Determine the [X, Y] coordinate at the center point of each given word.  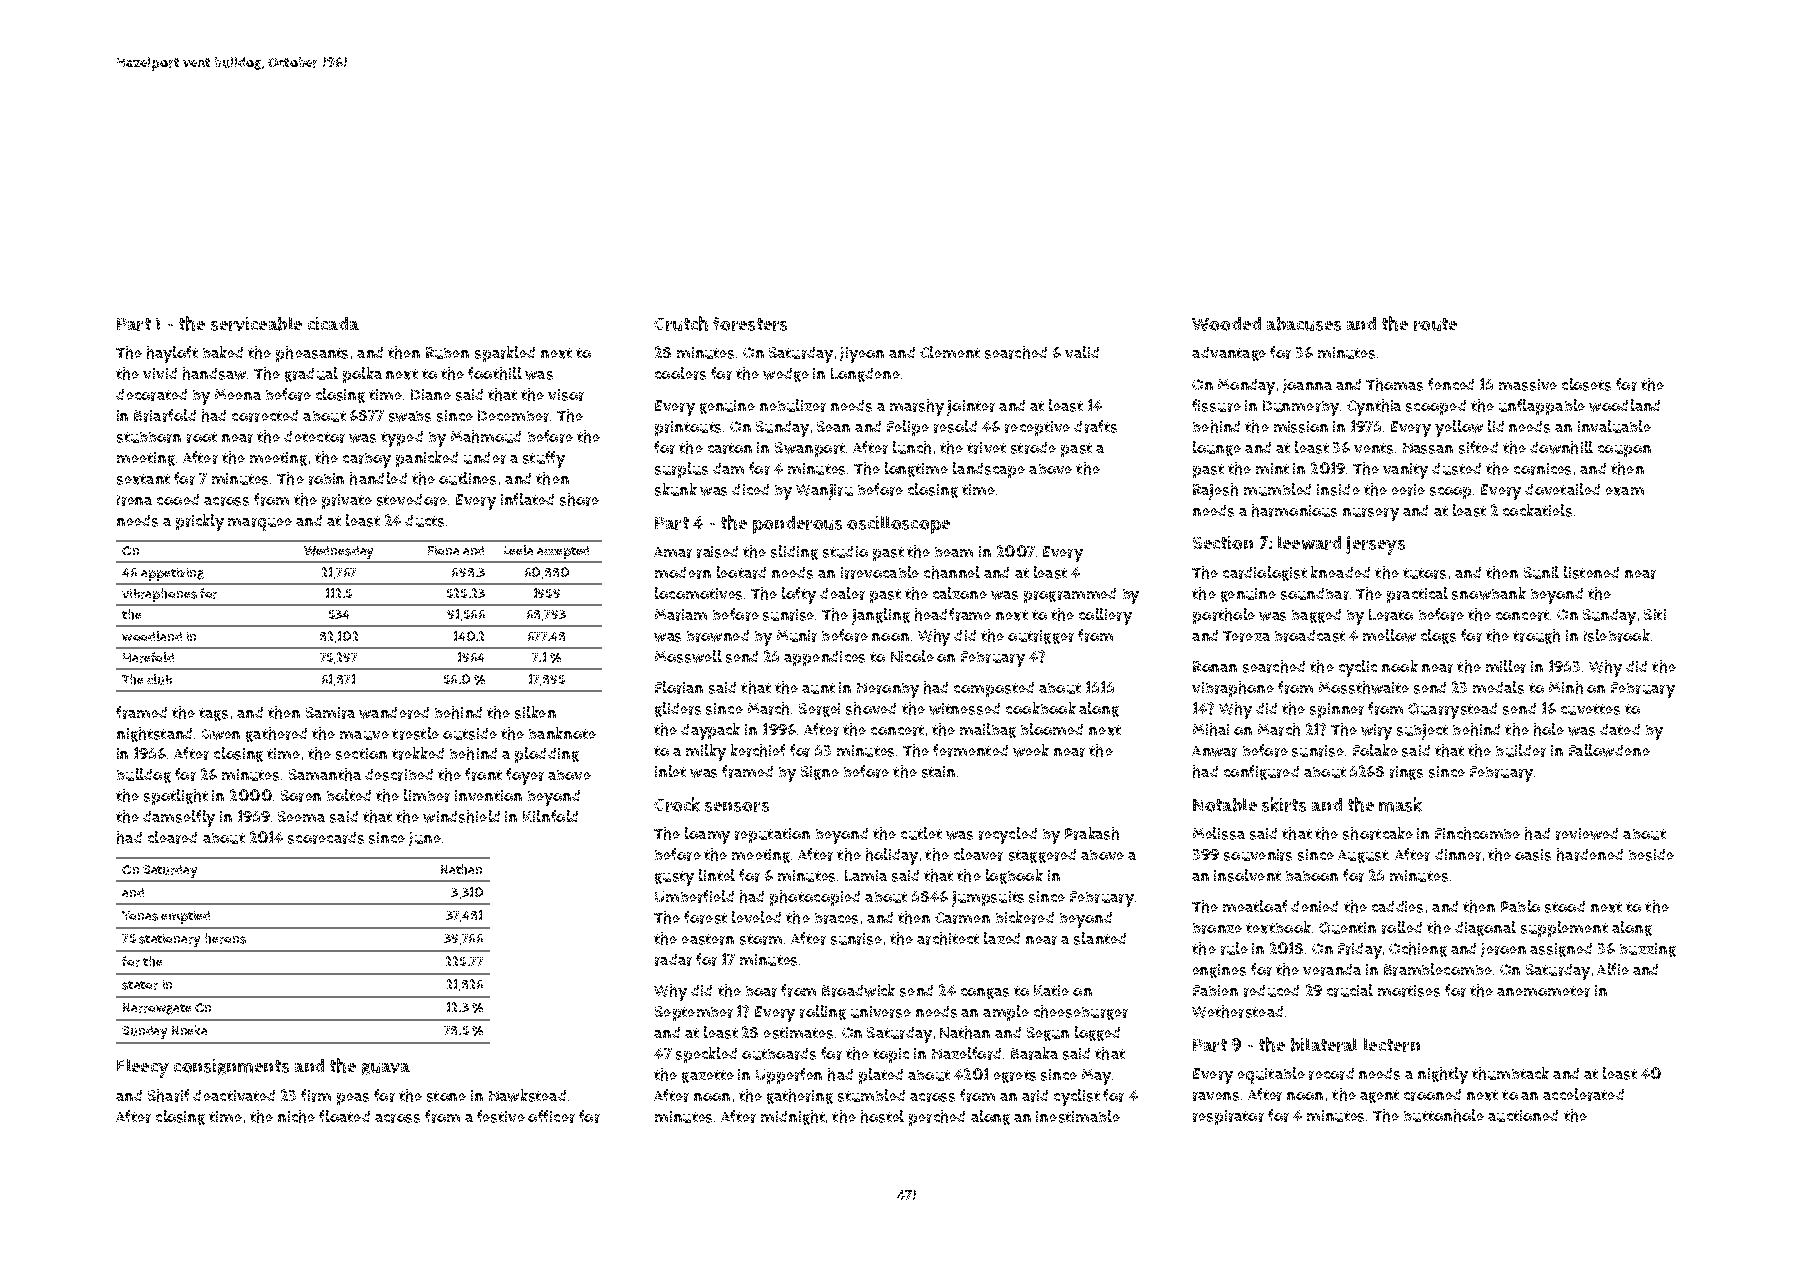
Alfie [1613, 969]
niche [296, 1116]
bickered [1025, 917]
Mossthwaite [1364, 687]
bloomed [1052, 729]
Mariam [681, 615]
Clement [950, 352]
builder [1521, 750]
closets [1586, 384]
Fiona [443, 550]
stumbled [871, 1095]
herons [225, 938]
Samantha [325, 774]
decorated [151, 395]
